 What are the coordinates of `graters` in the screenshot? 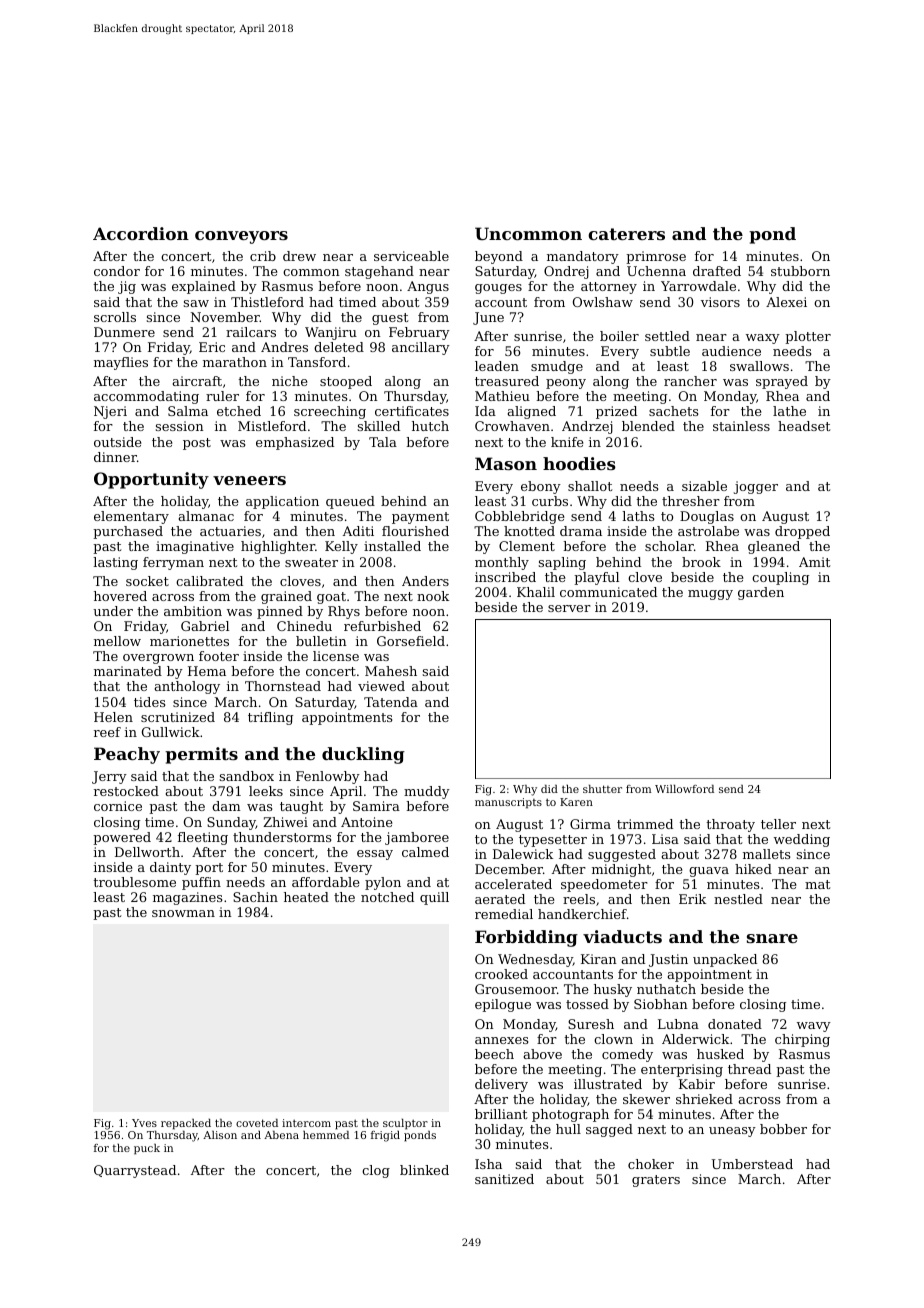 It's located at (656, 1181).
